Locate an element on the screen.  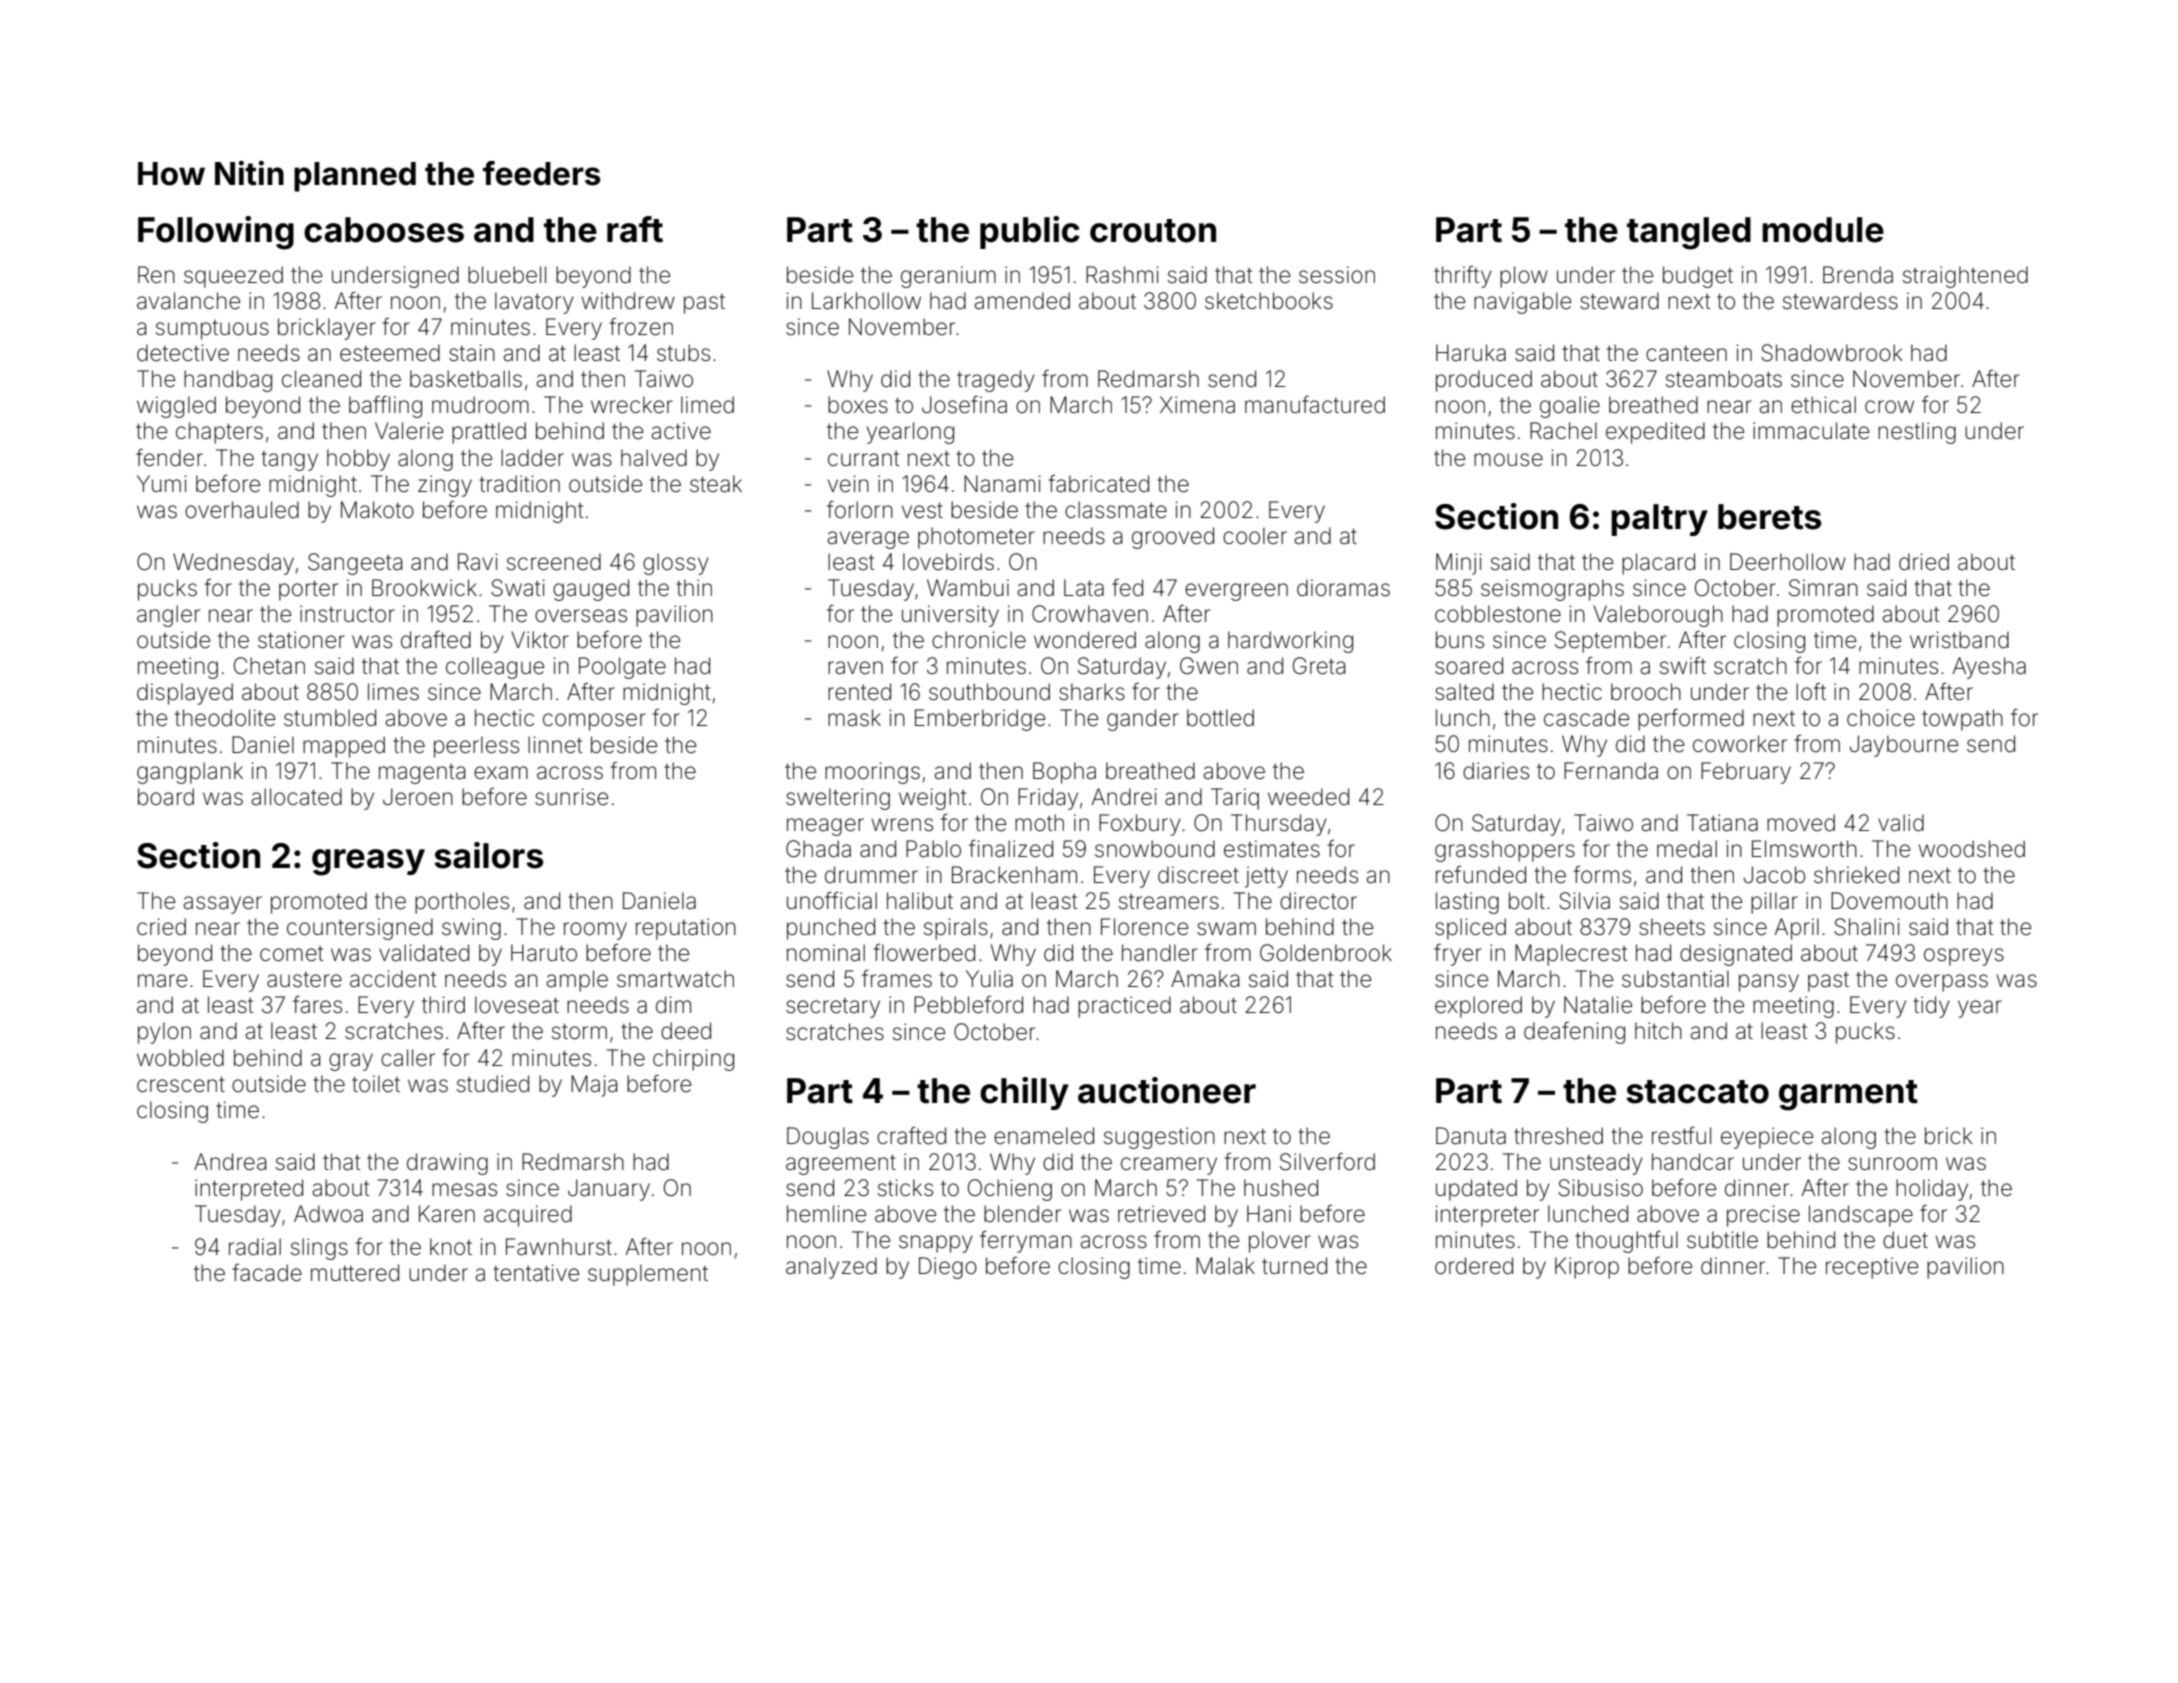
Fawnhurst is located at coordinates (559, 1247).
